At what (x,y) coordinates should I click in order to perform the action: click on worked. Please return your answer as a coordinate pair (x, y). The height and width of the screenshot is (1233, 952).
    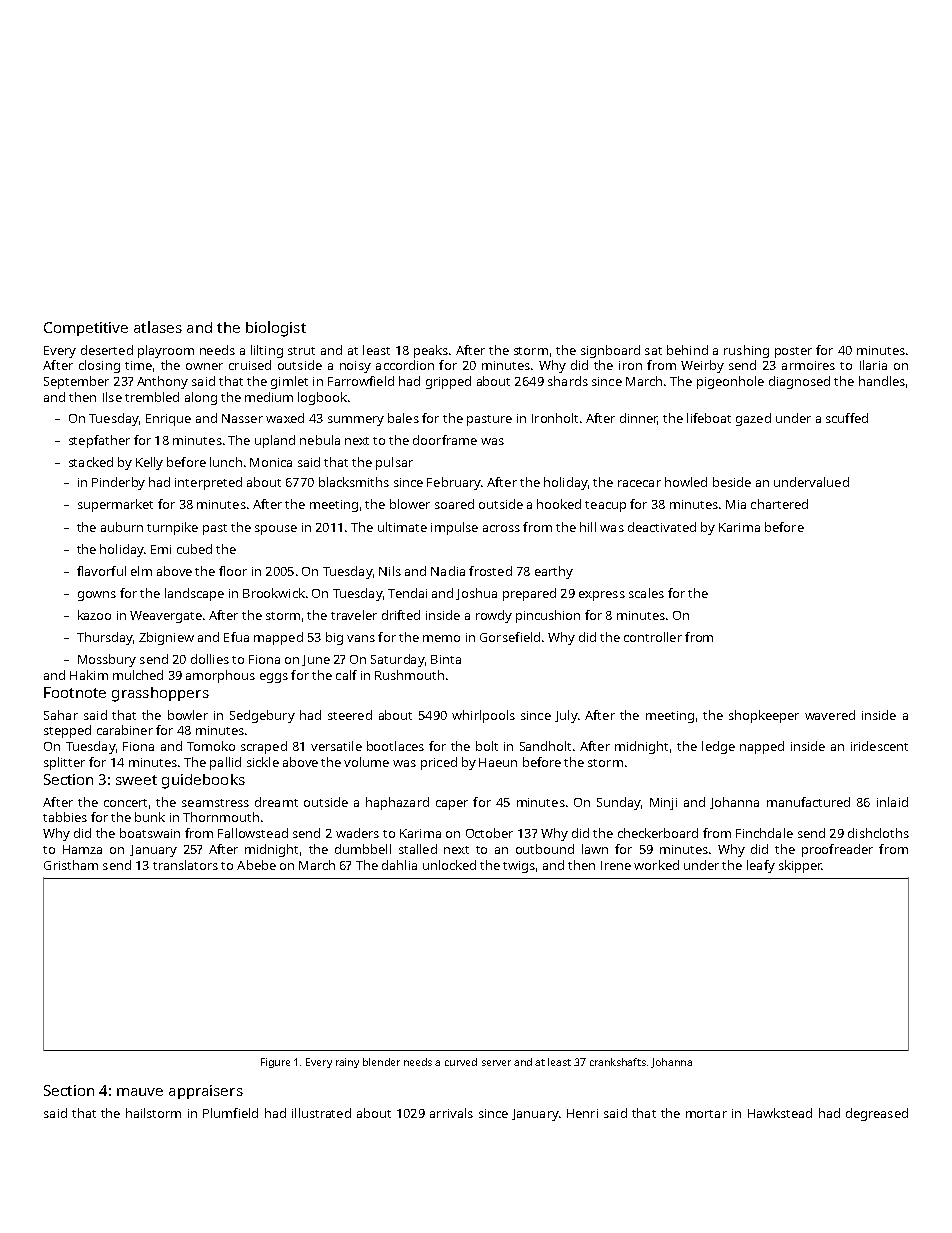
    Looking at the image, I should click on (656, 865).
